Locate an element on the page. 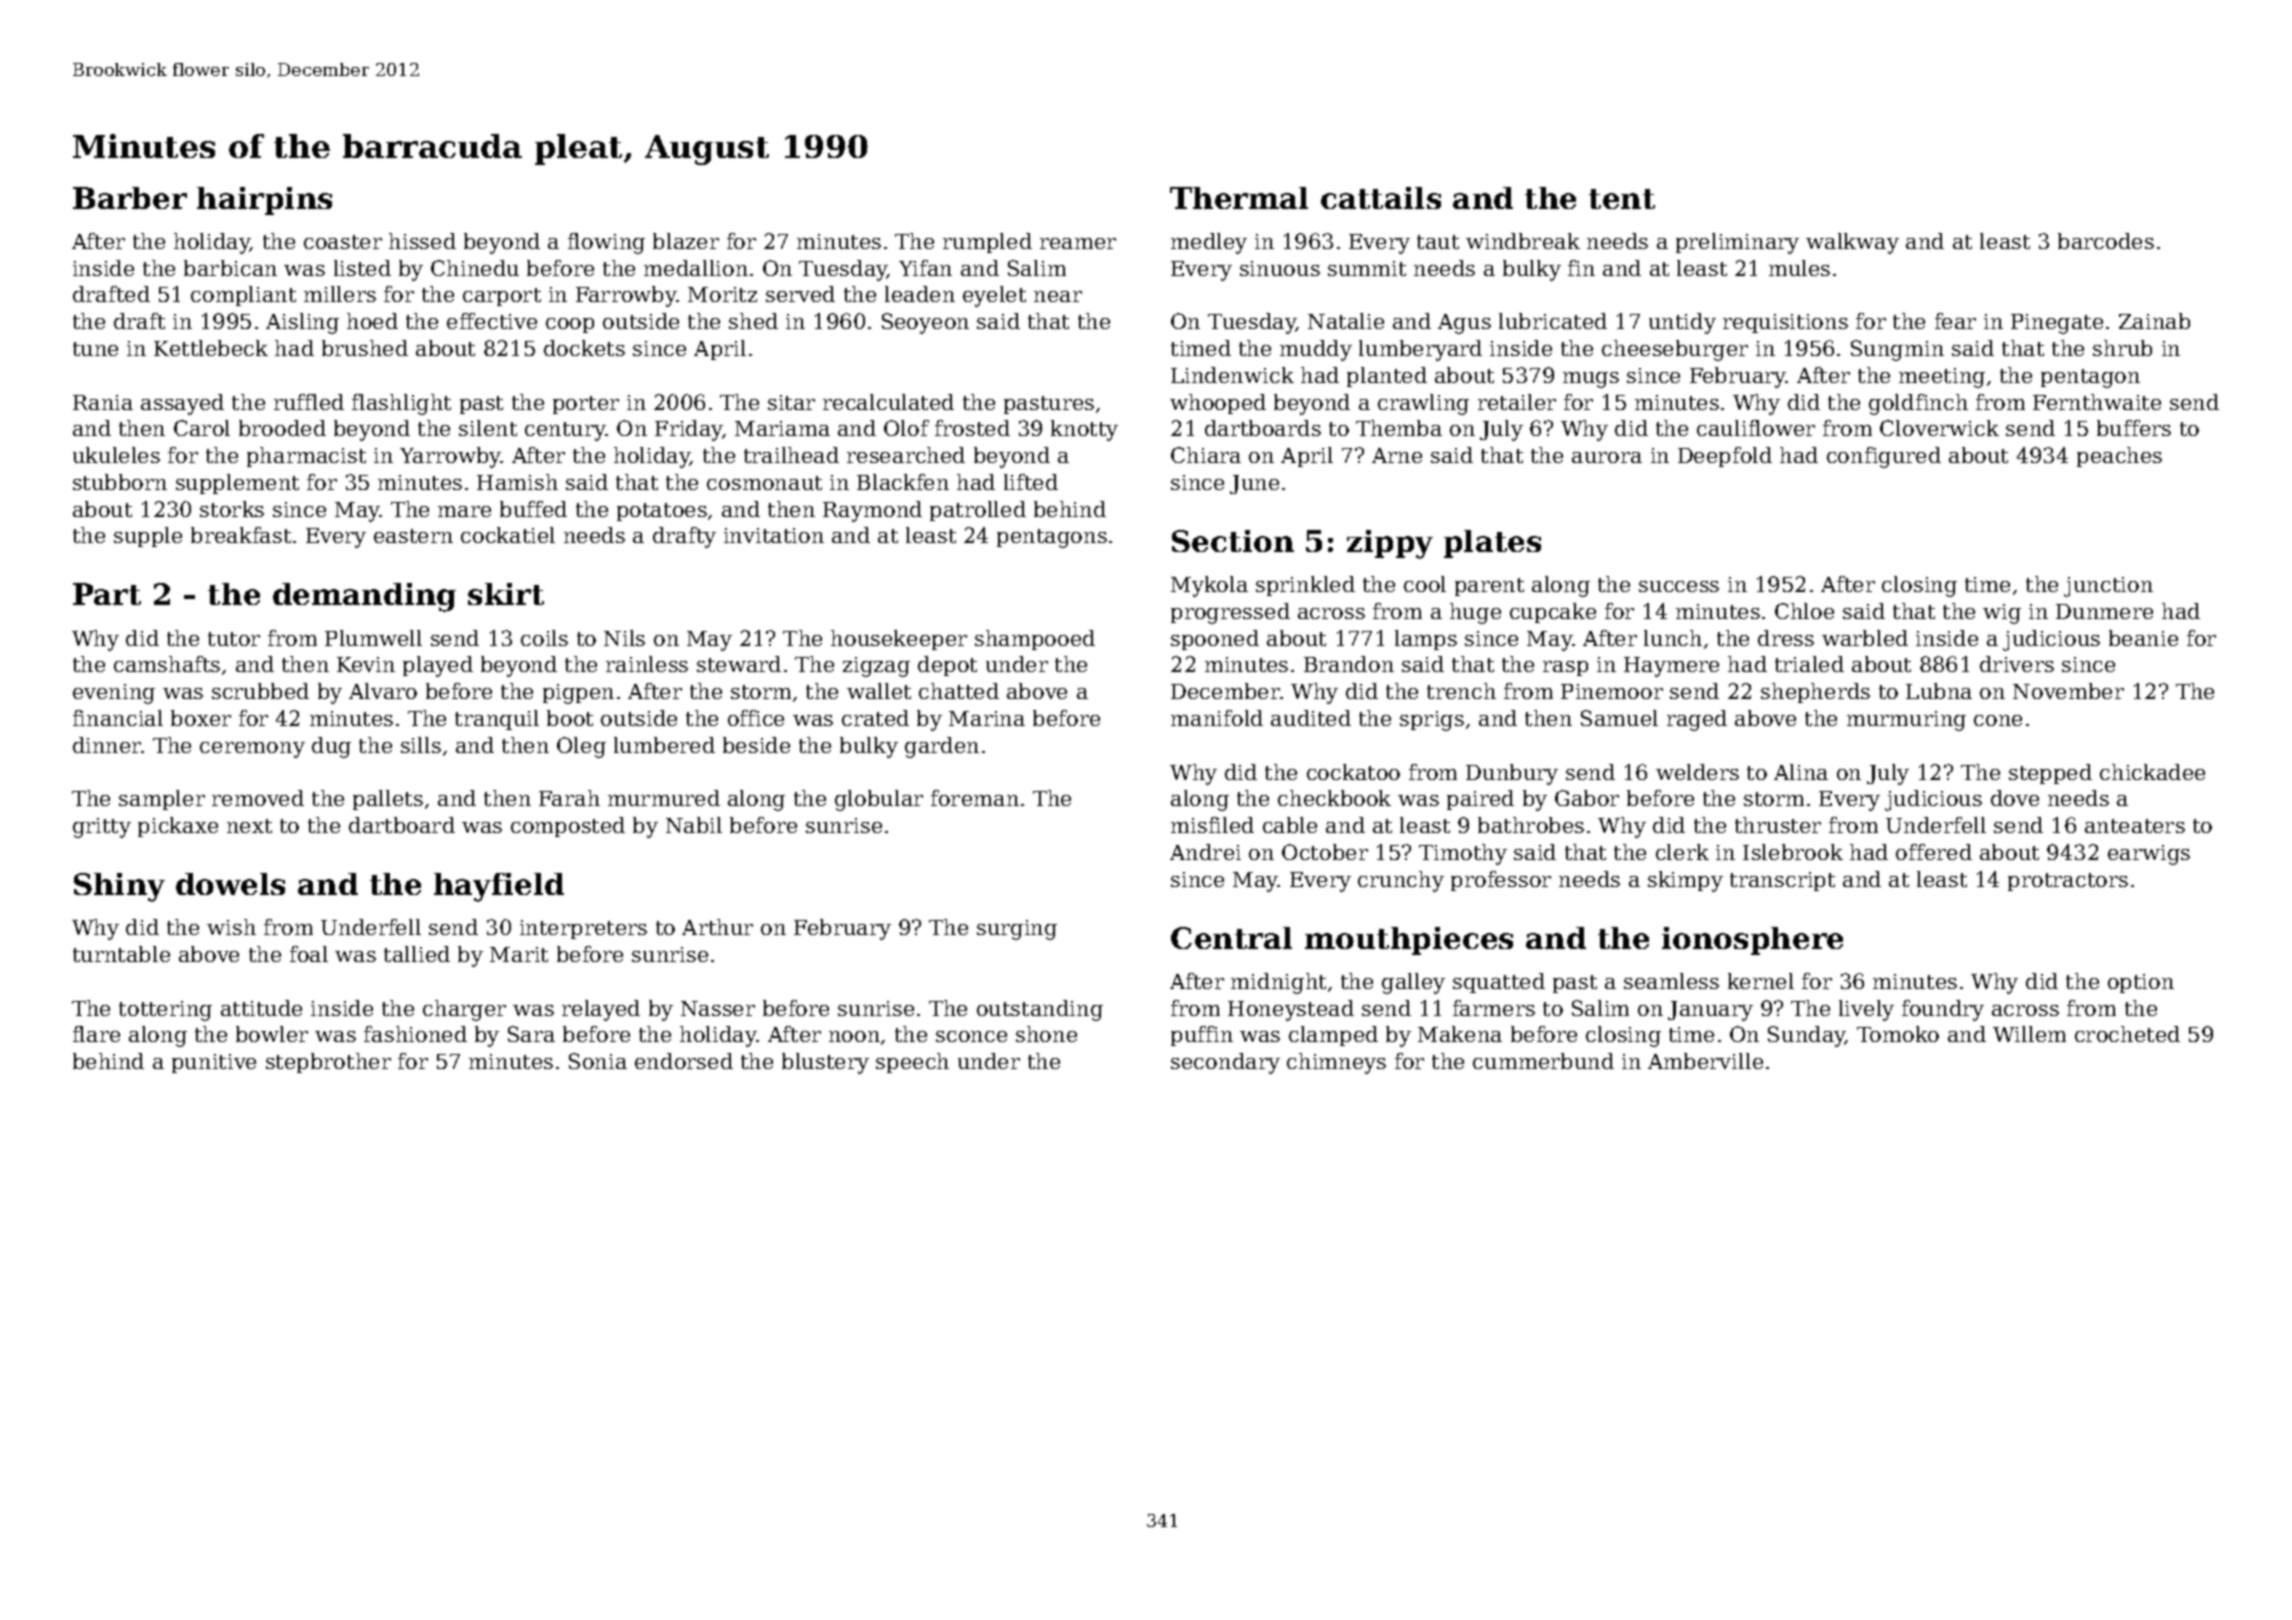 This page has width=2292, height=1620. shrub is located at coordinates (2122, 348).
